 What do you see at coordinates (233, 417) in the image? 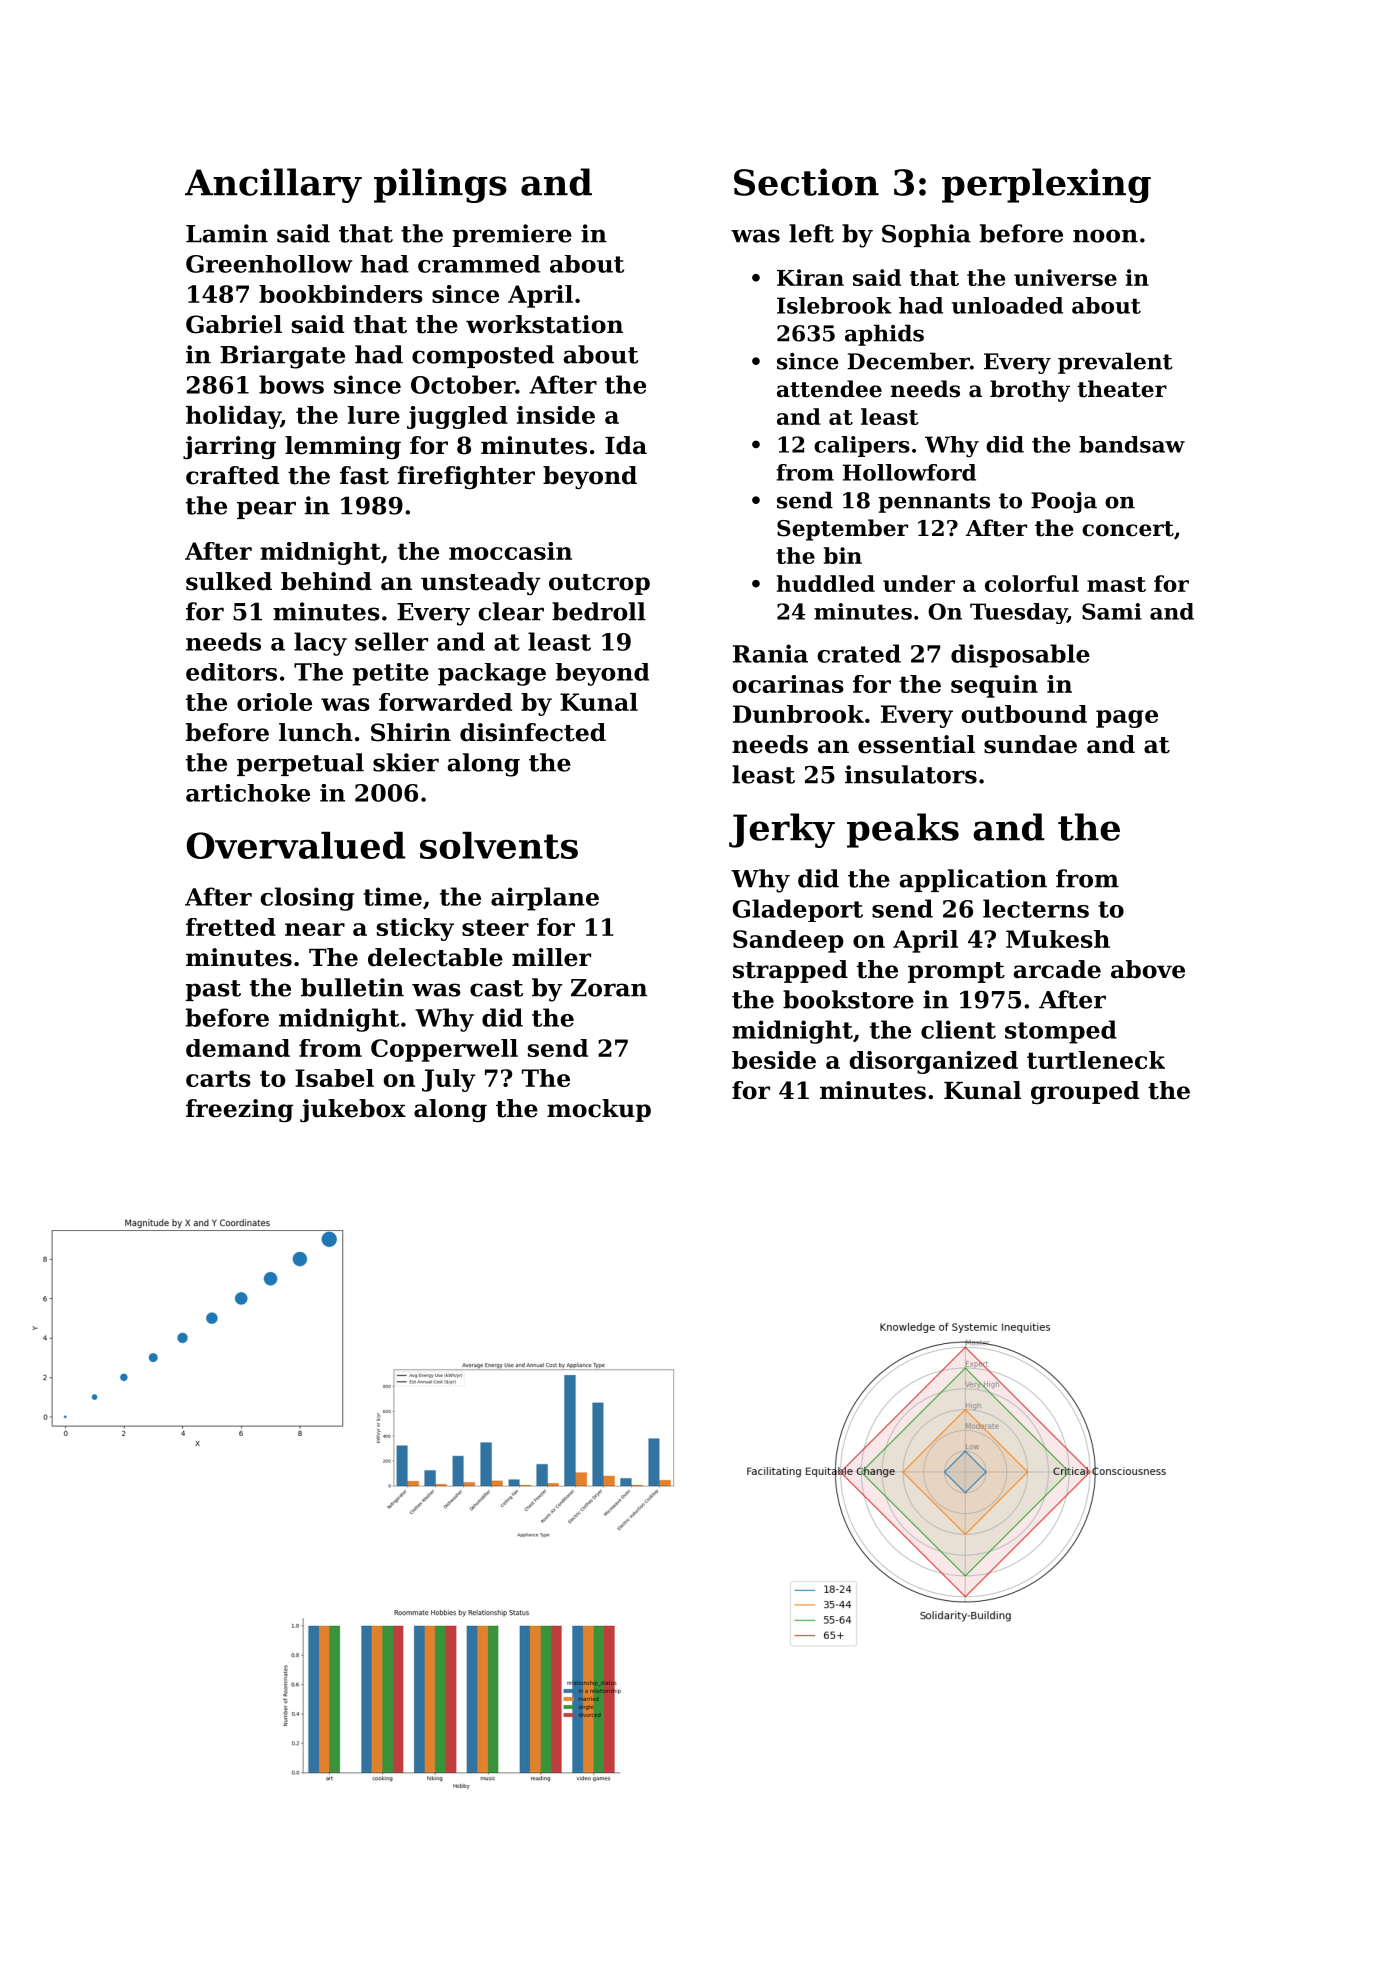
I see `holiday` at bounding box center [233, 417].
